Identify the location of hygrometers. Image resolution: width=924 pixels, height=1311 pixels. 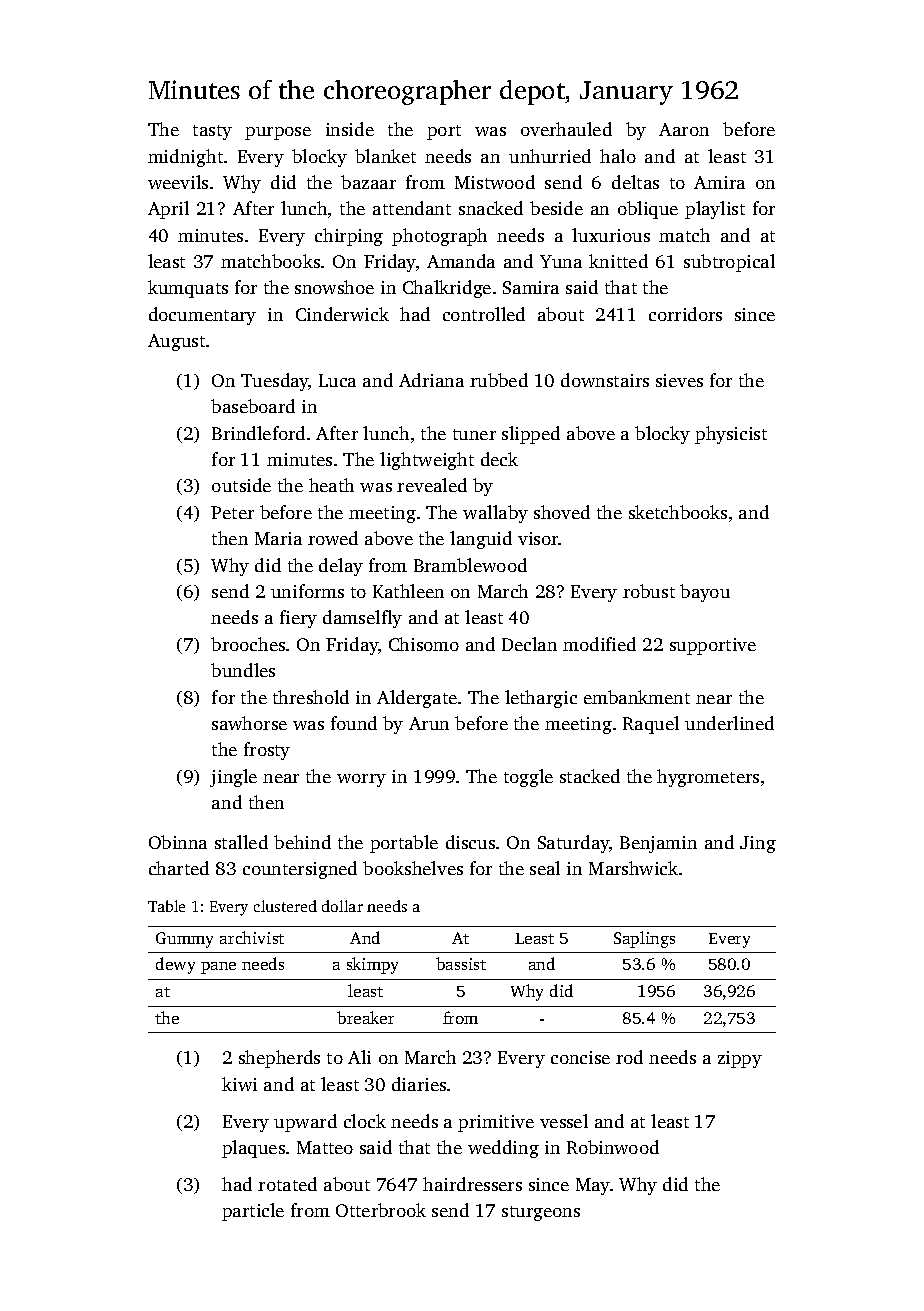
(708, 778).
